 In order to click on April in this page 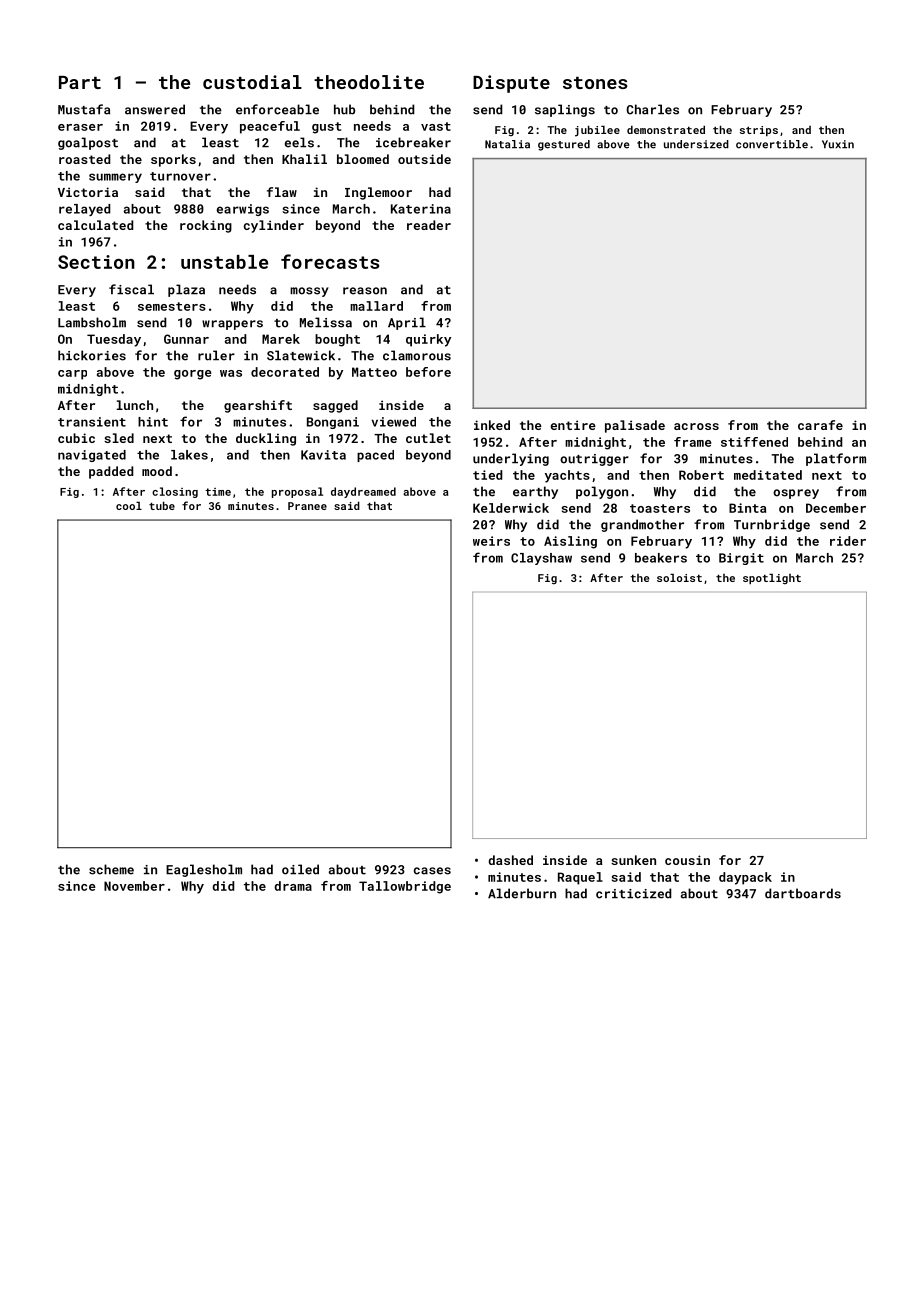, I will do `click(407, 323)`.
